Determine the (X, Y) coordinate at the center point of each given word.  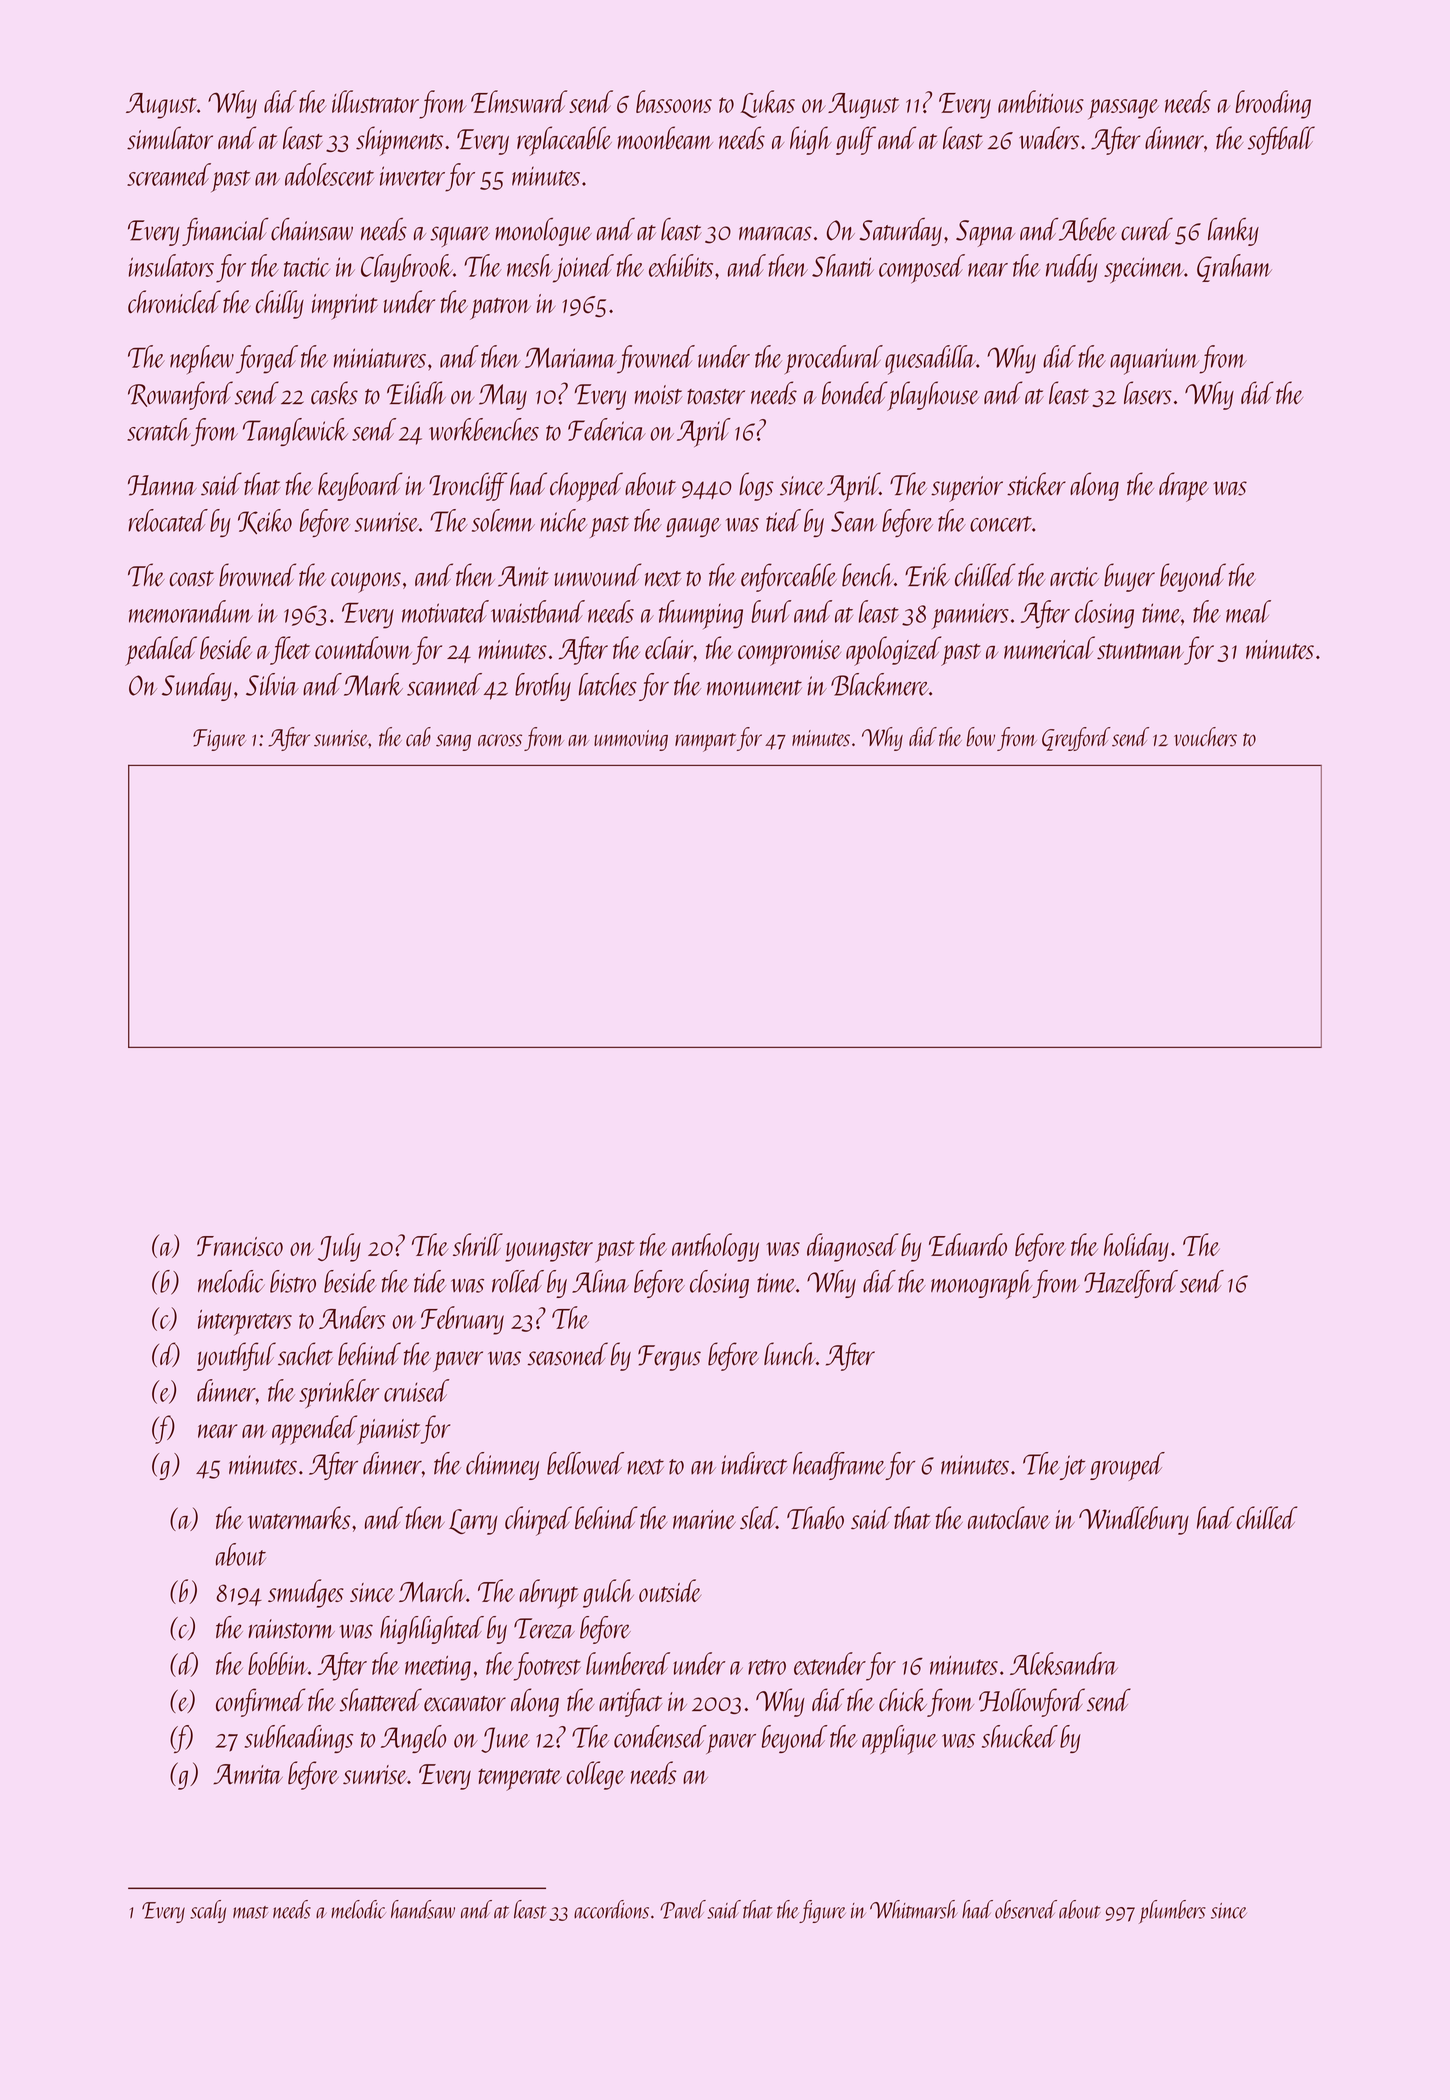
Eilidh (416, 392)
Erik (927, 574)
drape (1184, 487)
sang (453, 742)
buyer (1129, 577)
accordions (611, 1909)
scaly (208, 1911)
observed (1026, 1909)
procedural (834, 359)
